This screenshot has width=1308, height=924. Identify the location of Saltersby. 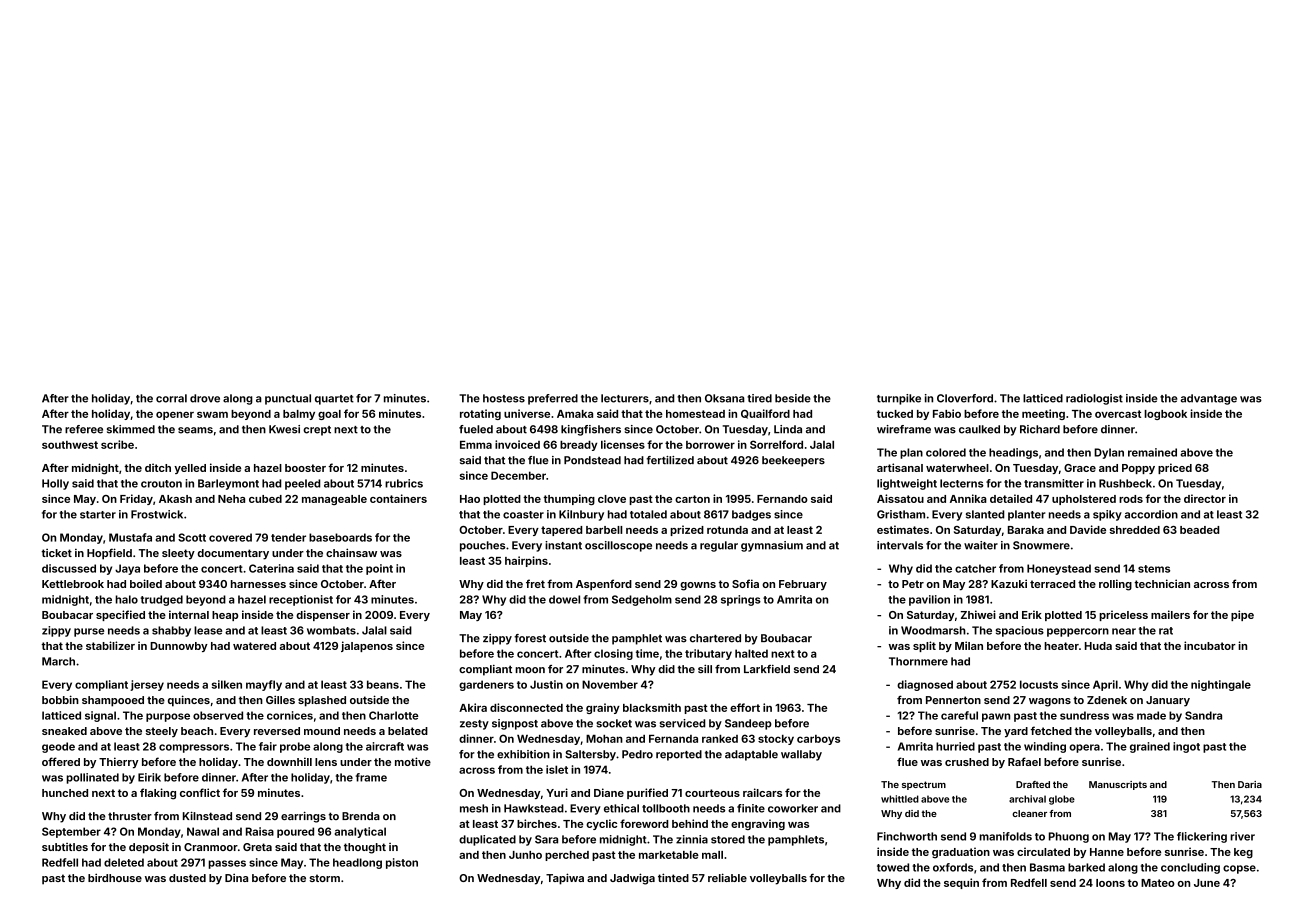
(590, 755).
